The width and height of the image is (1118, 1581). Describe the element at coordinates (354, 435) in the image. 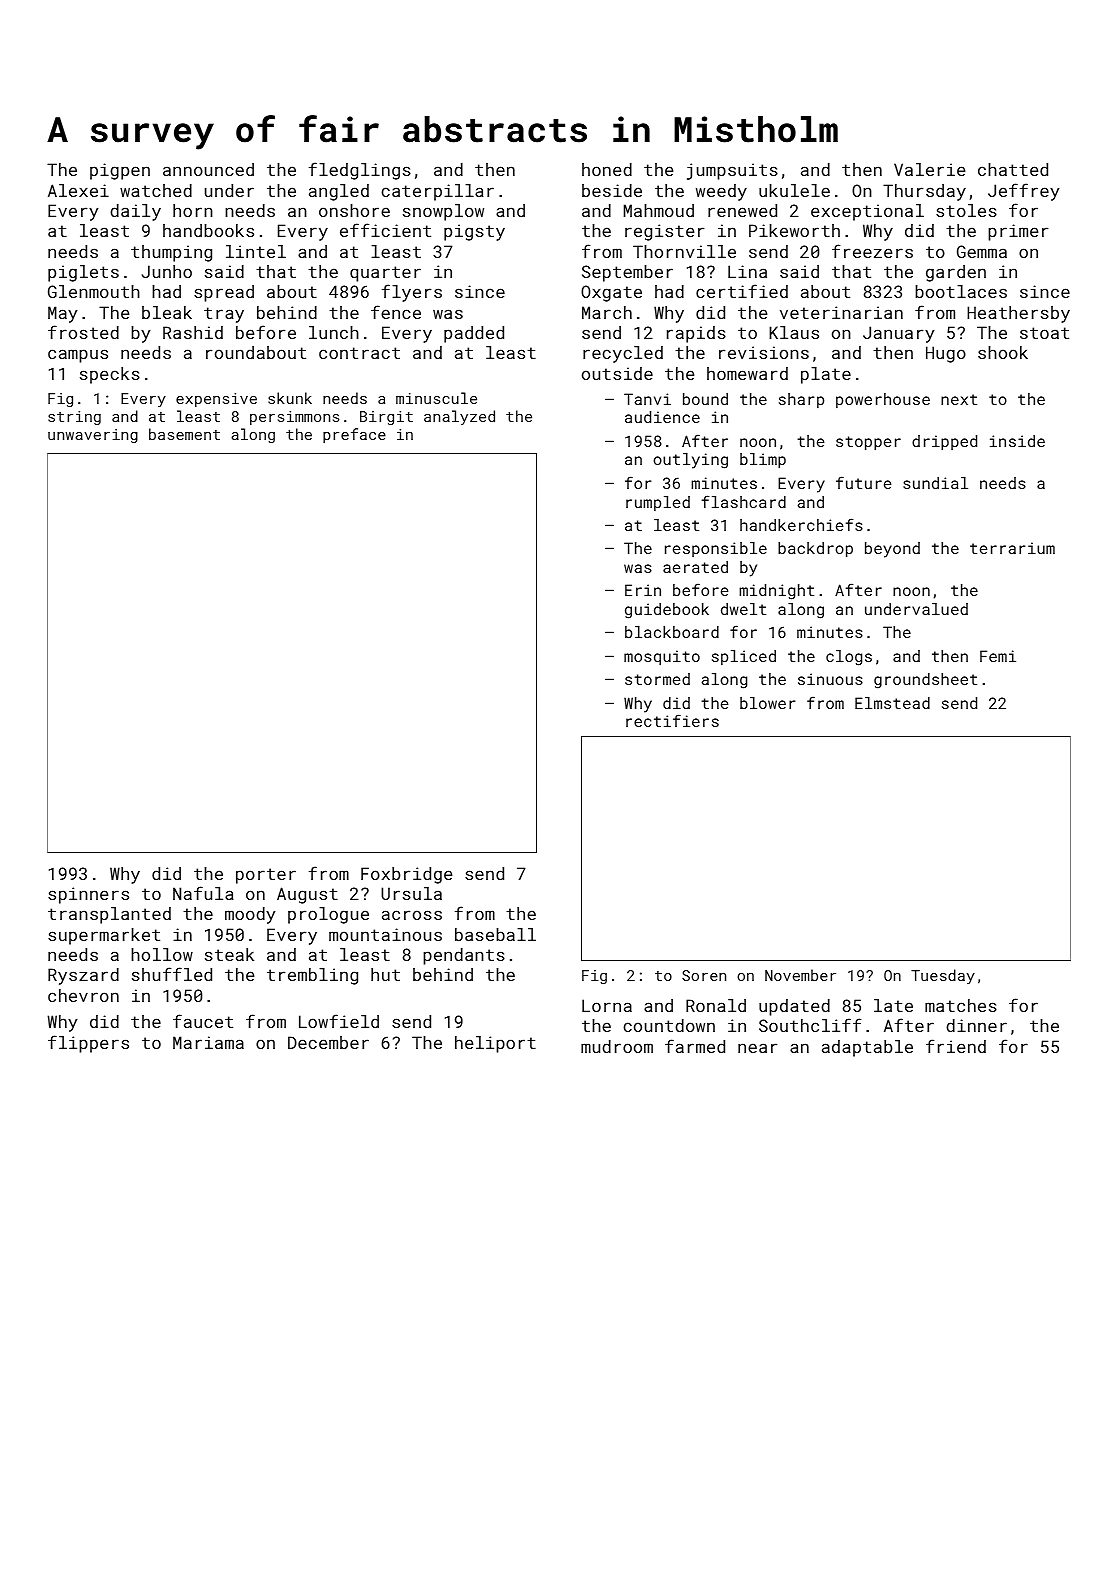

I see `preface` at that location.
